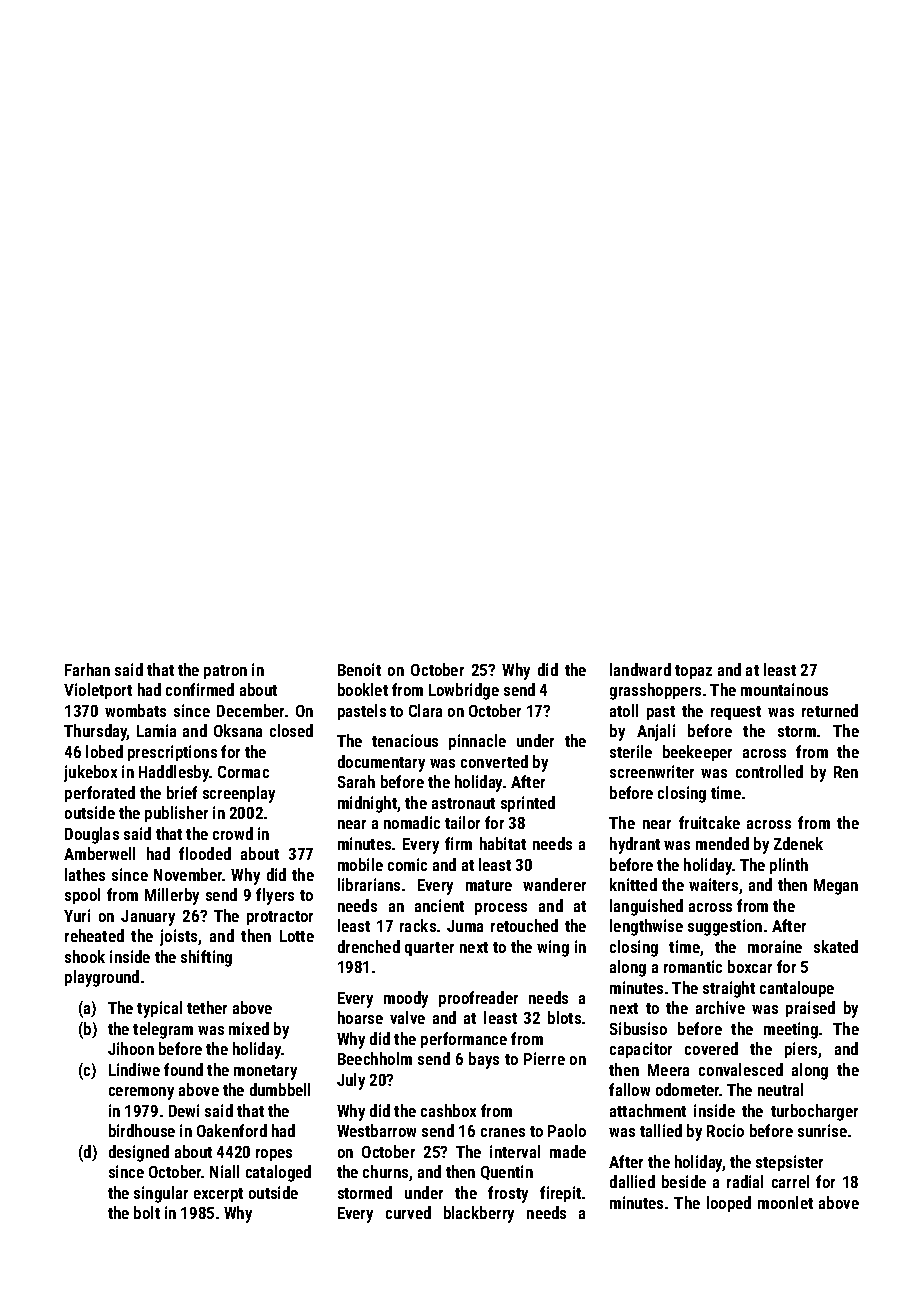 The image size is (924, 1308). What do you see at coordinates (784, 689) in the screenshot?
I see `mountainous` at bounding box center [784, 689].
